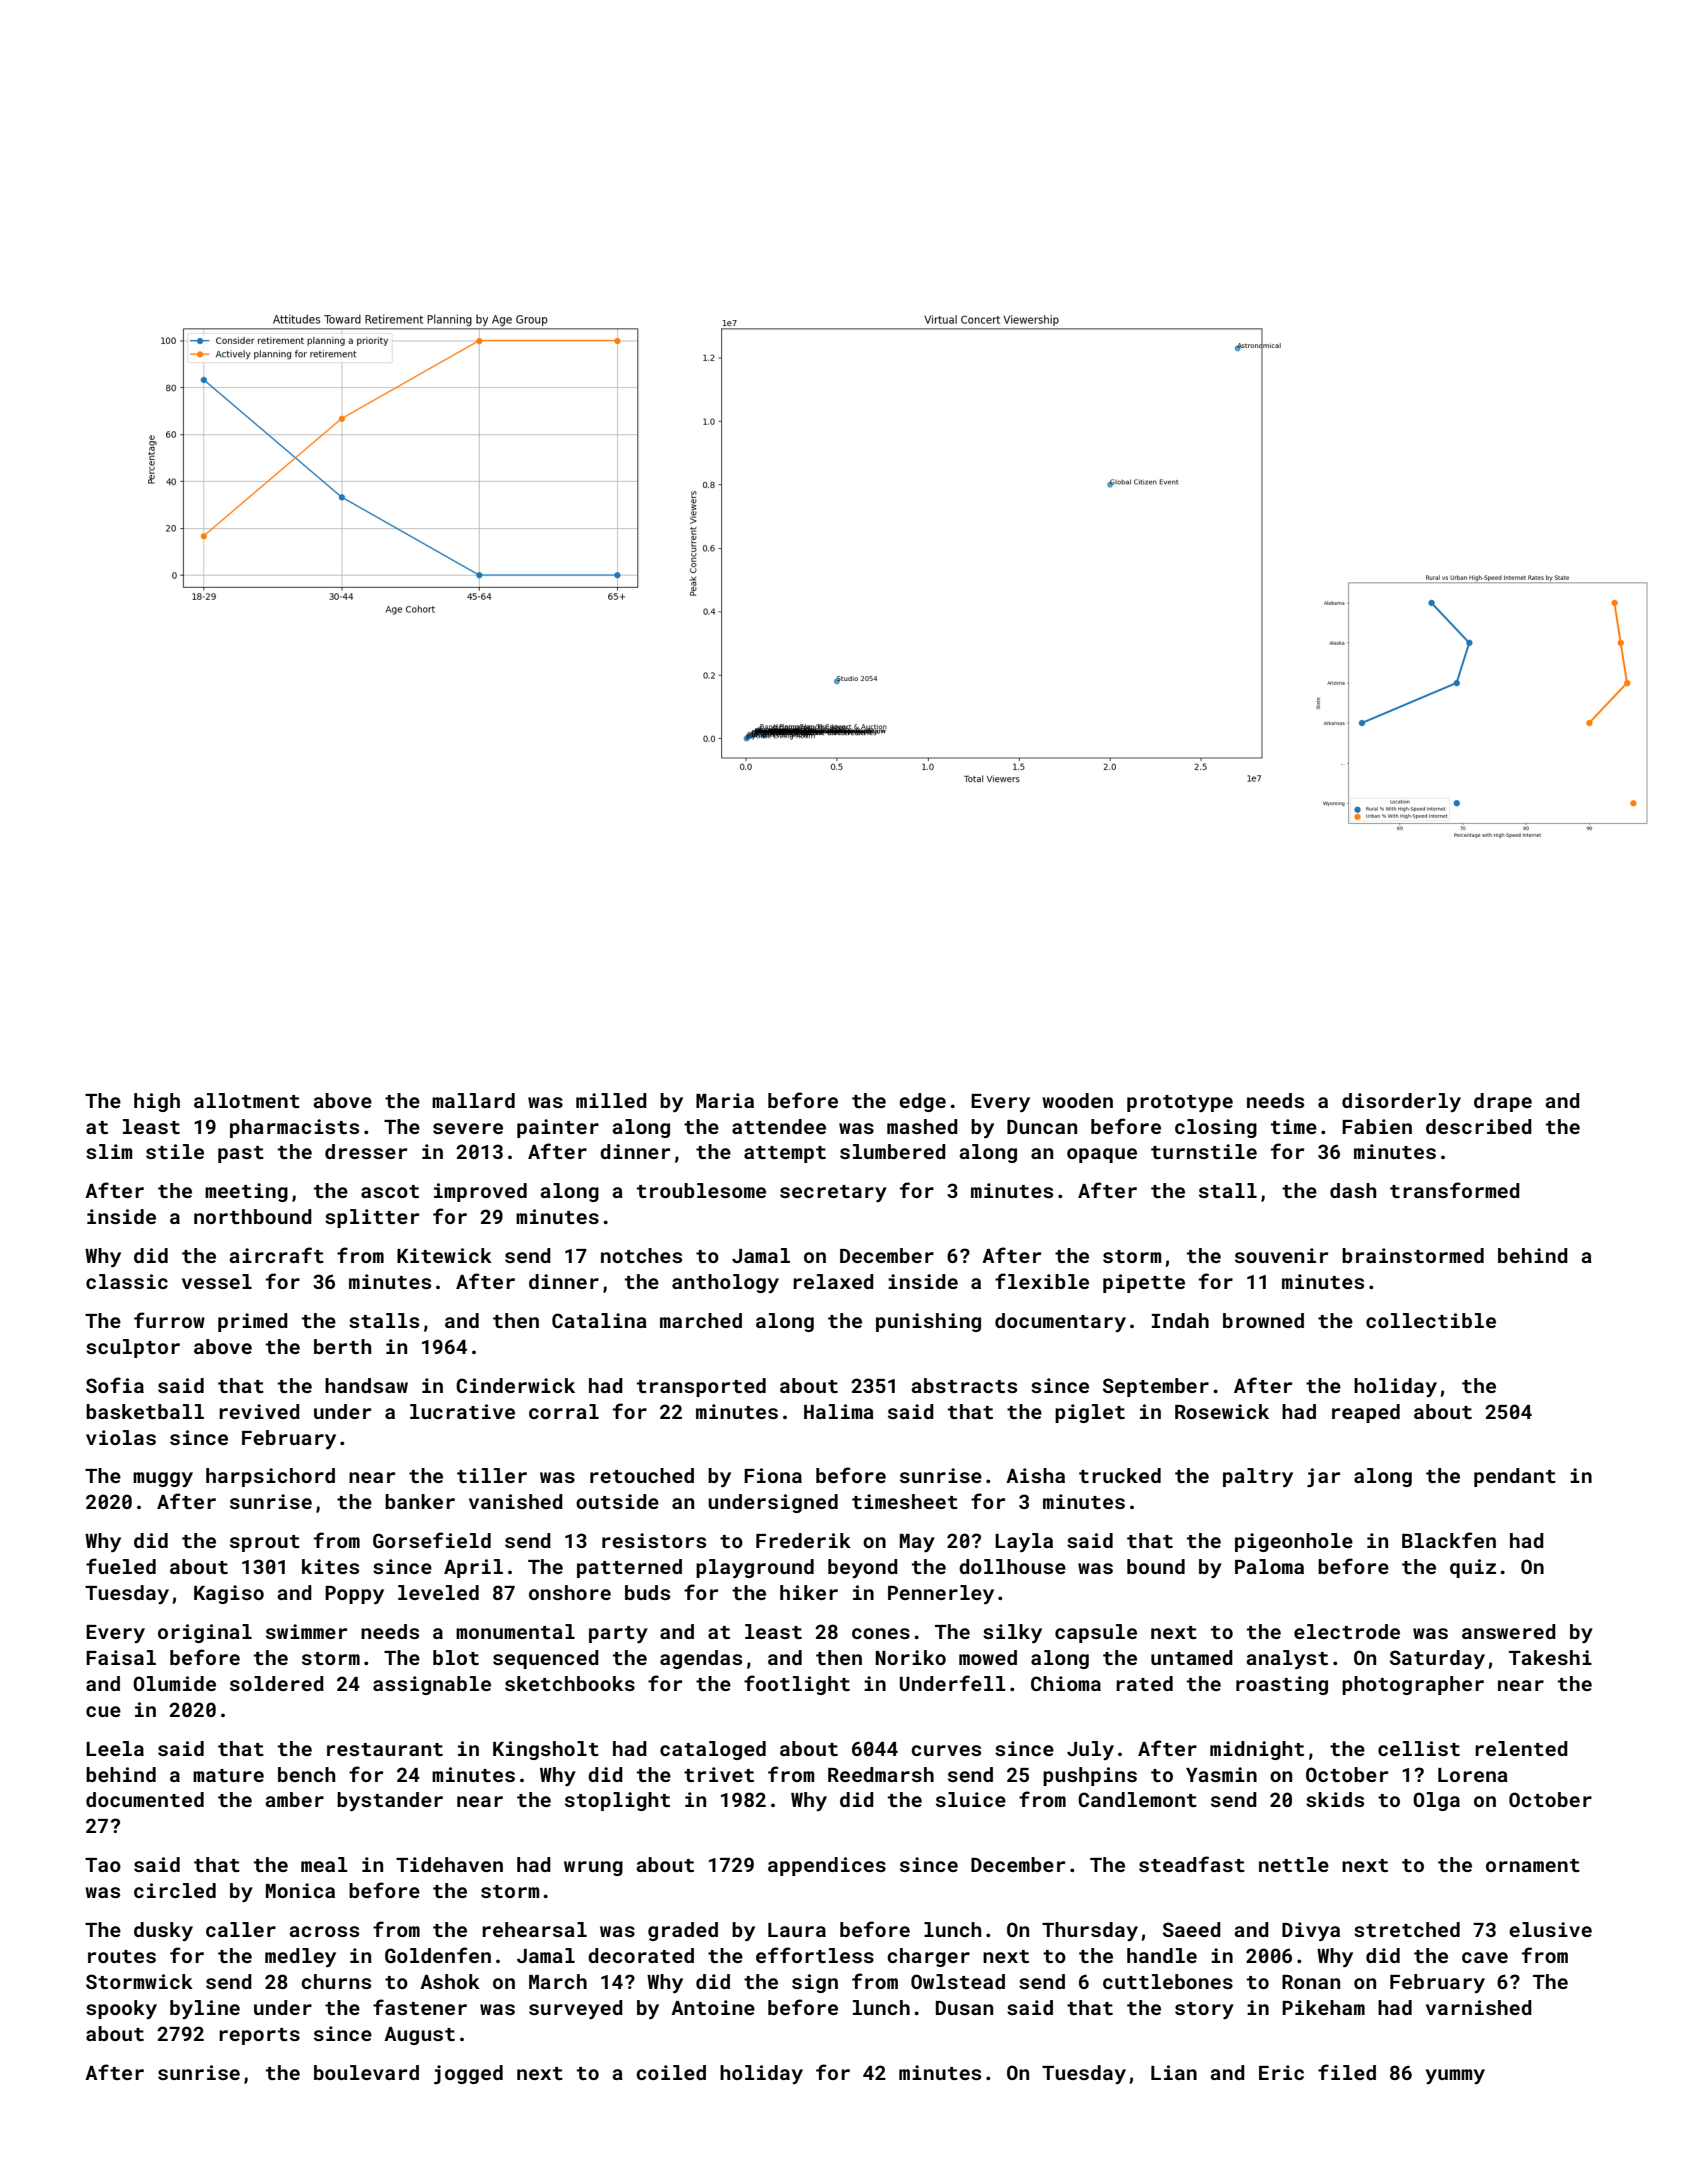 The width and height of the screenshot is (1683, 2178). What do you see at coordinates (246, 1192) in the screenshot?
I see `meeting` at bounding box center [246, 1192].
